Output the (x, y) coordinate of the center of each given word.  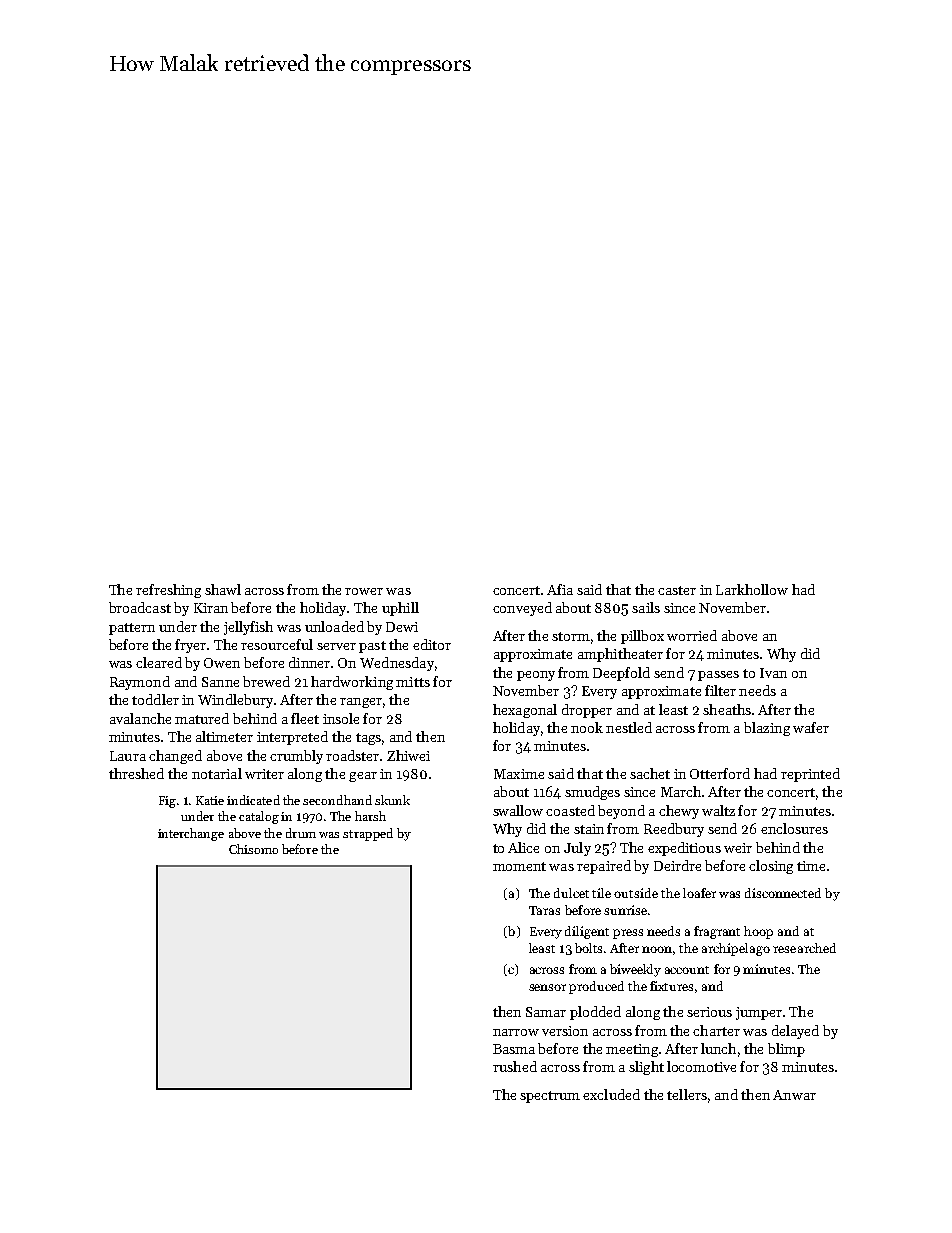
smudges (592, 793)
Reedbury (674, 830)
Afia (560, 589)
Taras (544, 910)
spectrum (550, 1097)
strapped (368, 834)
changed (175, 757)
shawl (223, 589)
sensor (547, 987)
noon (658, 950)
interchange (191, 834)
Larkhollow (752, 589)
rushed (515, 1066)
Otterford (720, 773)
